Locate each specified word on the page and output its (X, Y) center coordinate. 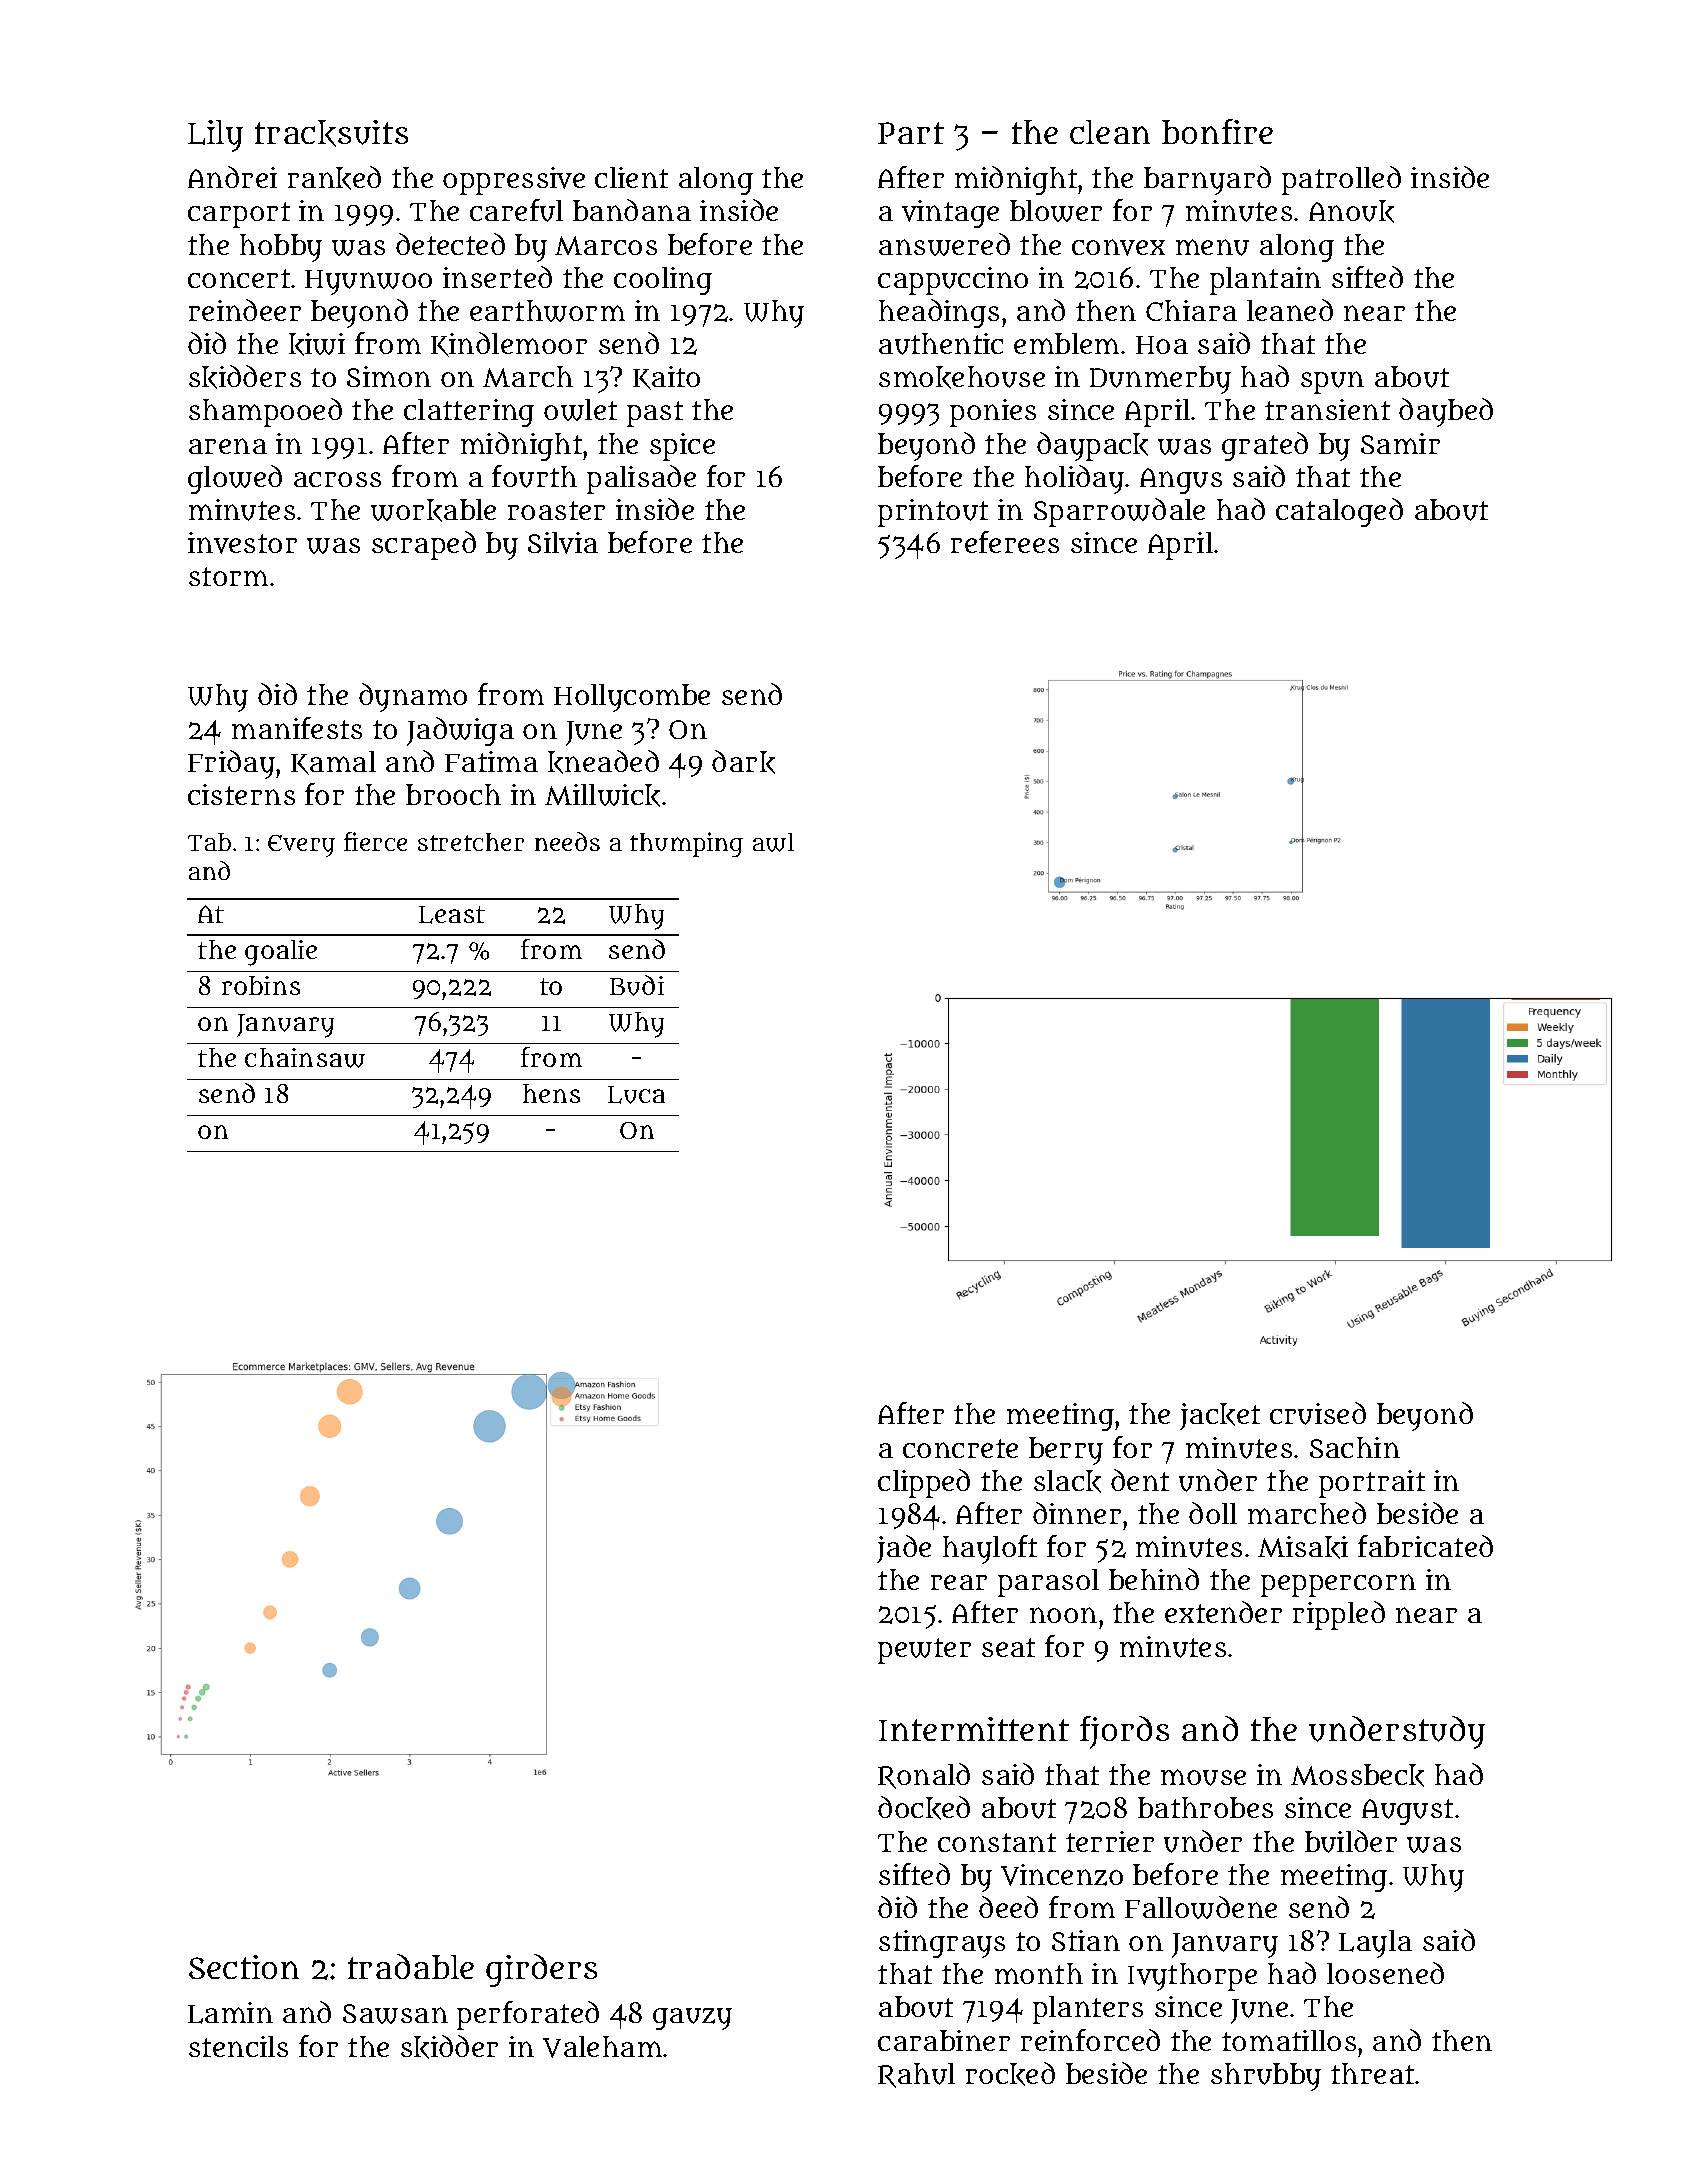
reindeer (245, 310)
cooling (663, 281)
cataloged (1339, 512)
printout (933, 513)
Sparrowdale (1119, 512)
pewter (924, 1651)
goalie (281, 953)
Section (244, 1967)
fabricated (1425, 1546)
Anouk (1351, 211)
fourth (534, 476)
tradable (411, 1966)
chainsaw (305, 1058)
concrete (960, 1448)
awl (773, 842)
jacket (1220, 1416)
